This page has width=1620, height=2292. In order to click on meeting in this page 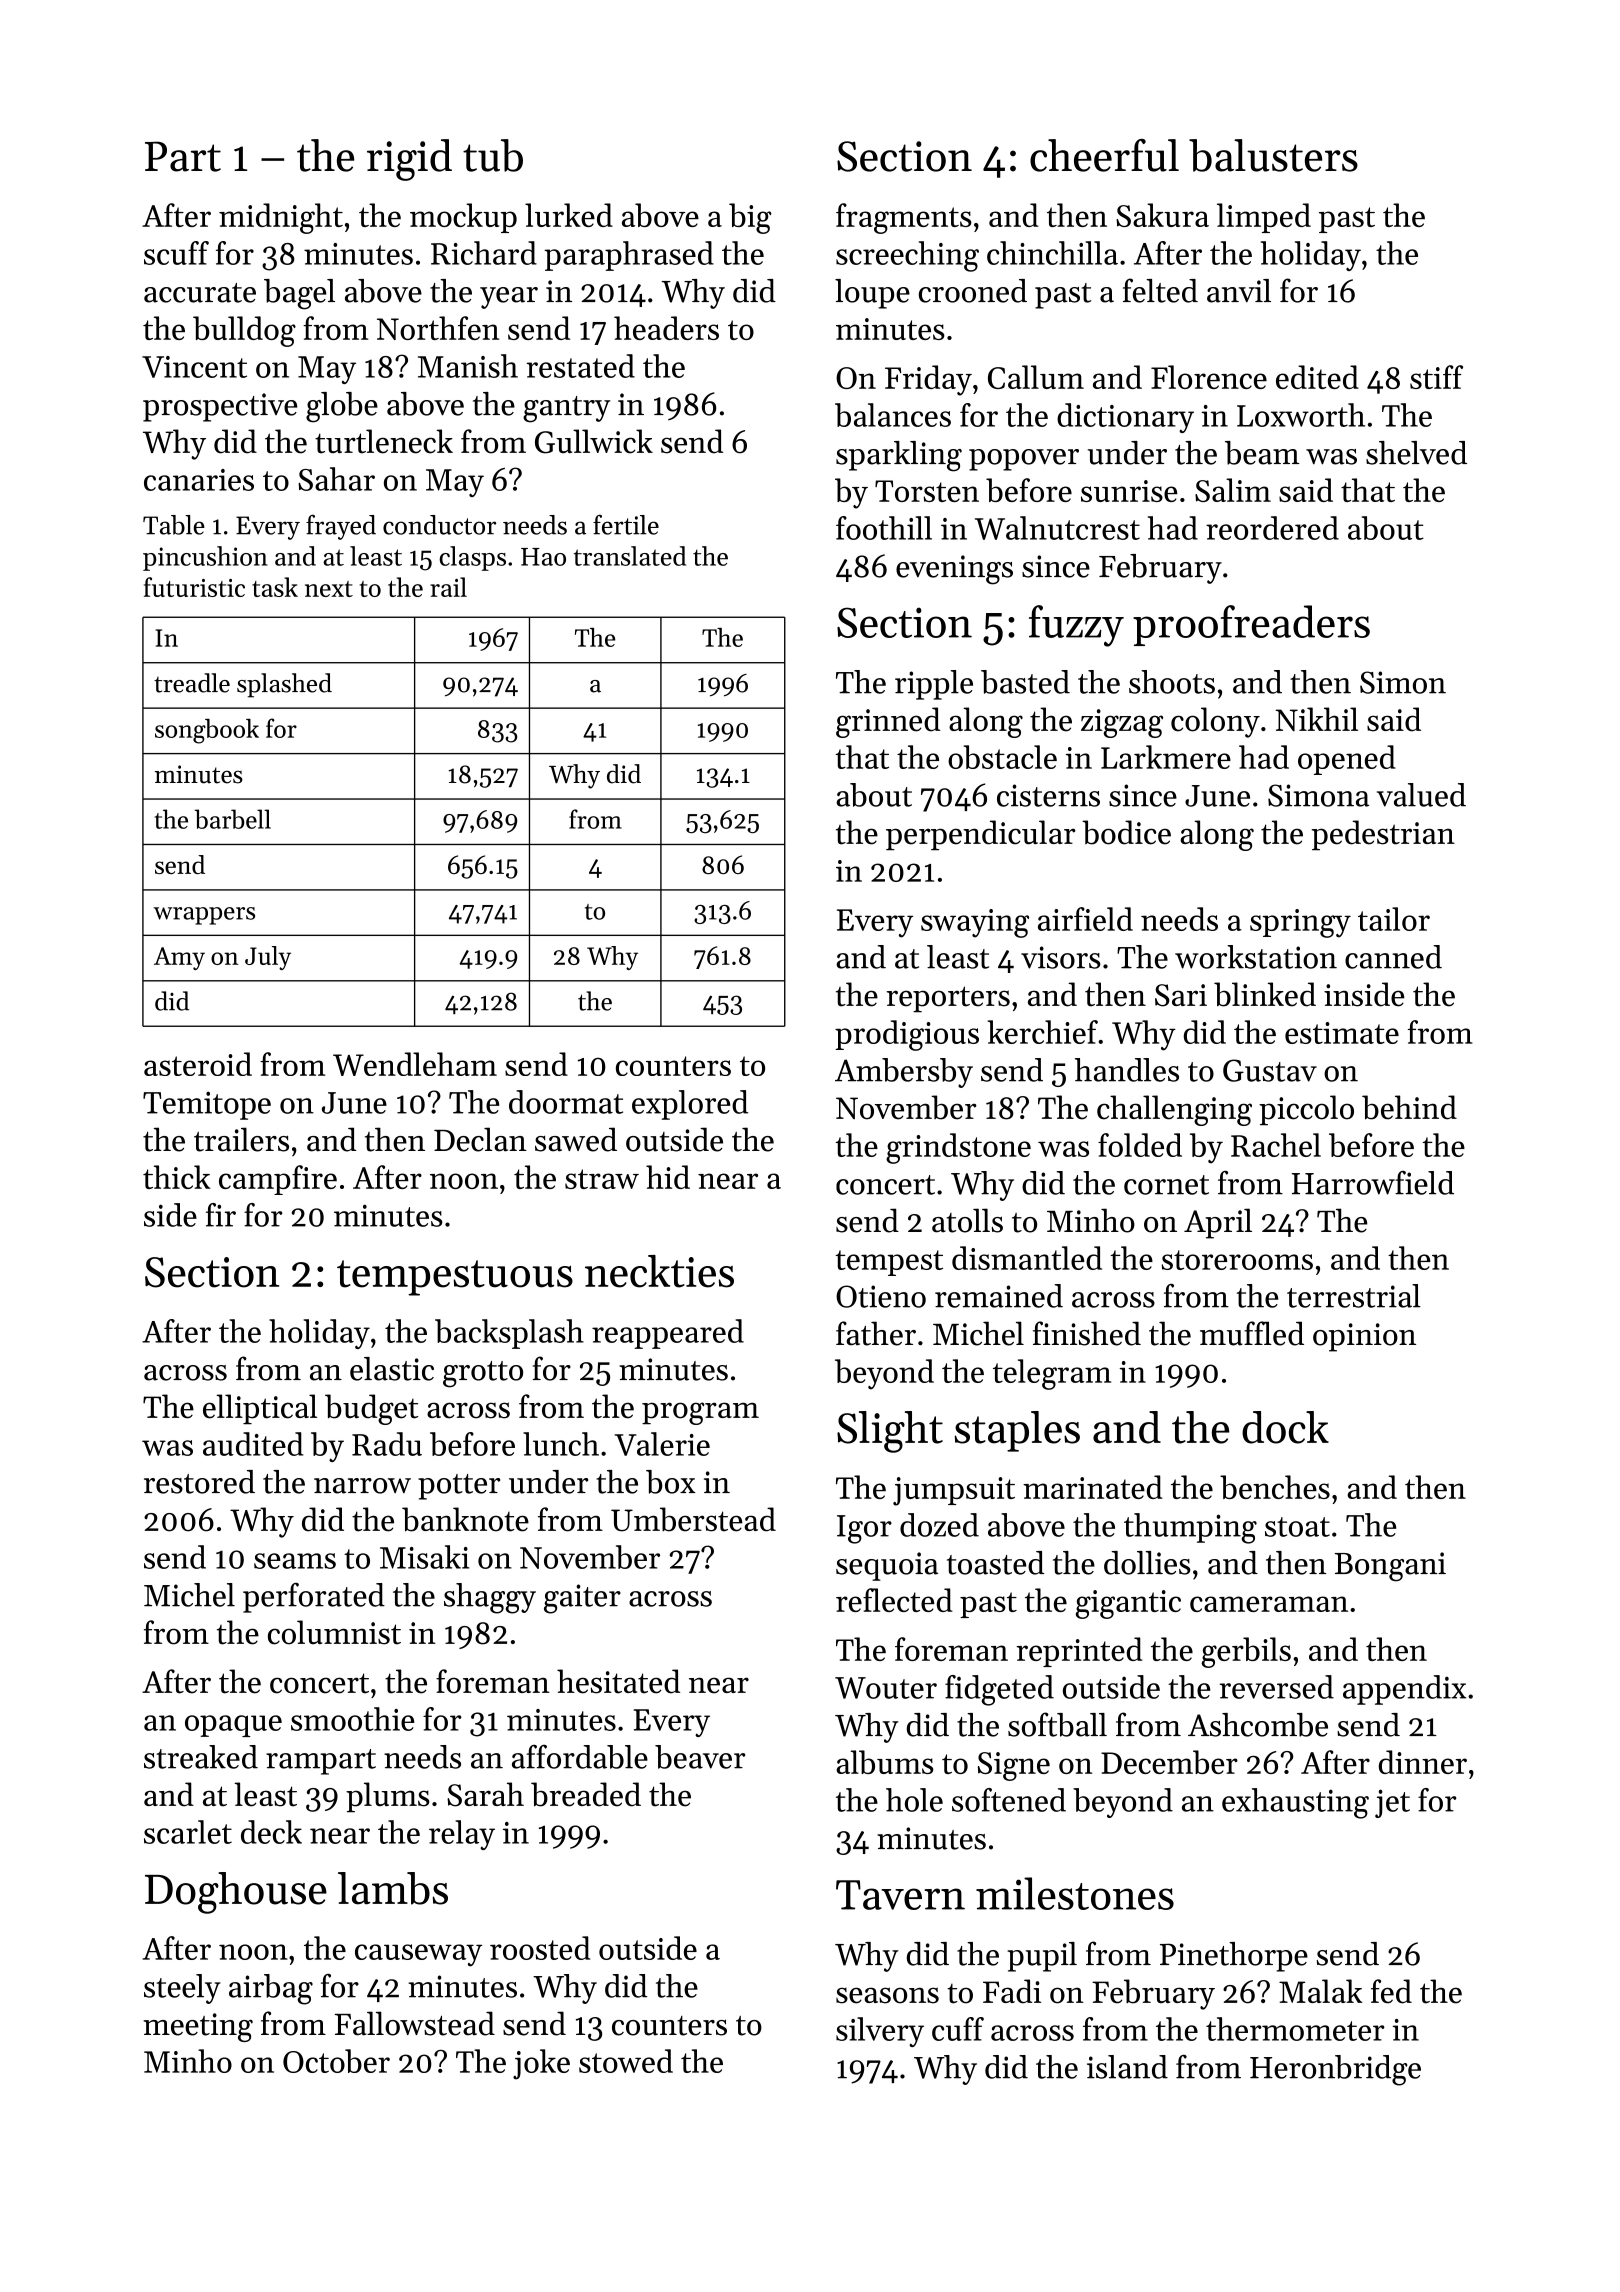, I will do `click(198, 2027)`.
